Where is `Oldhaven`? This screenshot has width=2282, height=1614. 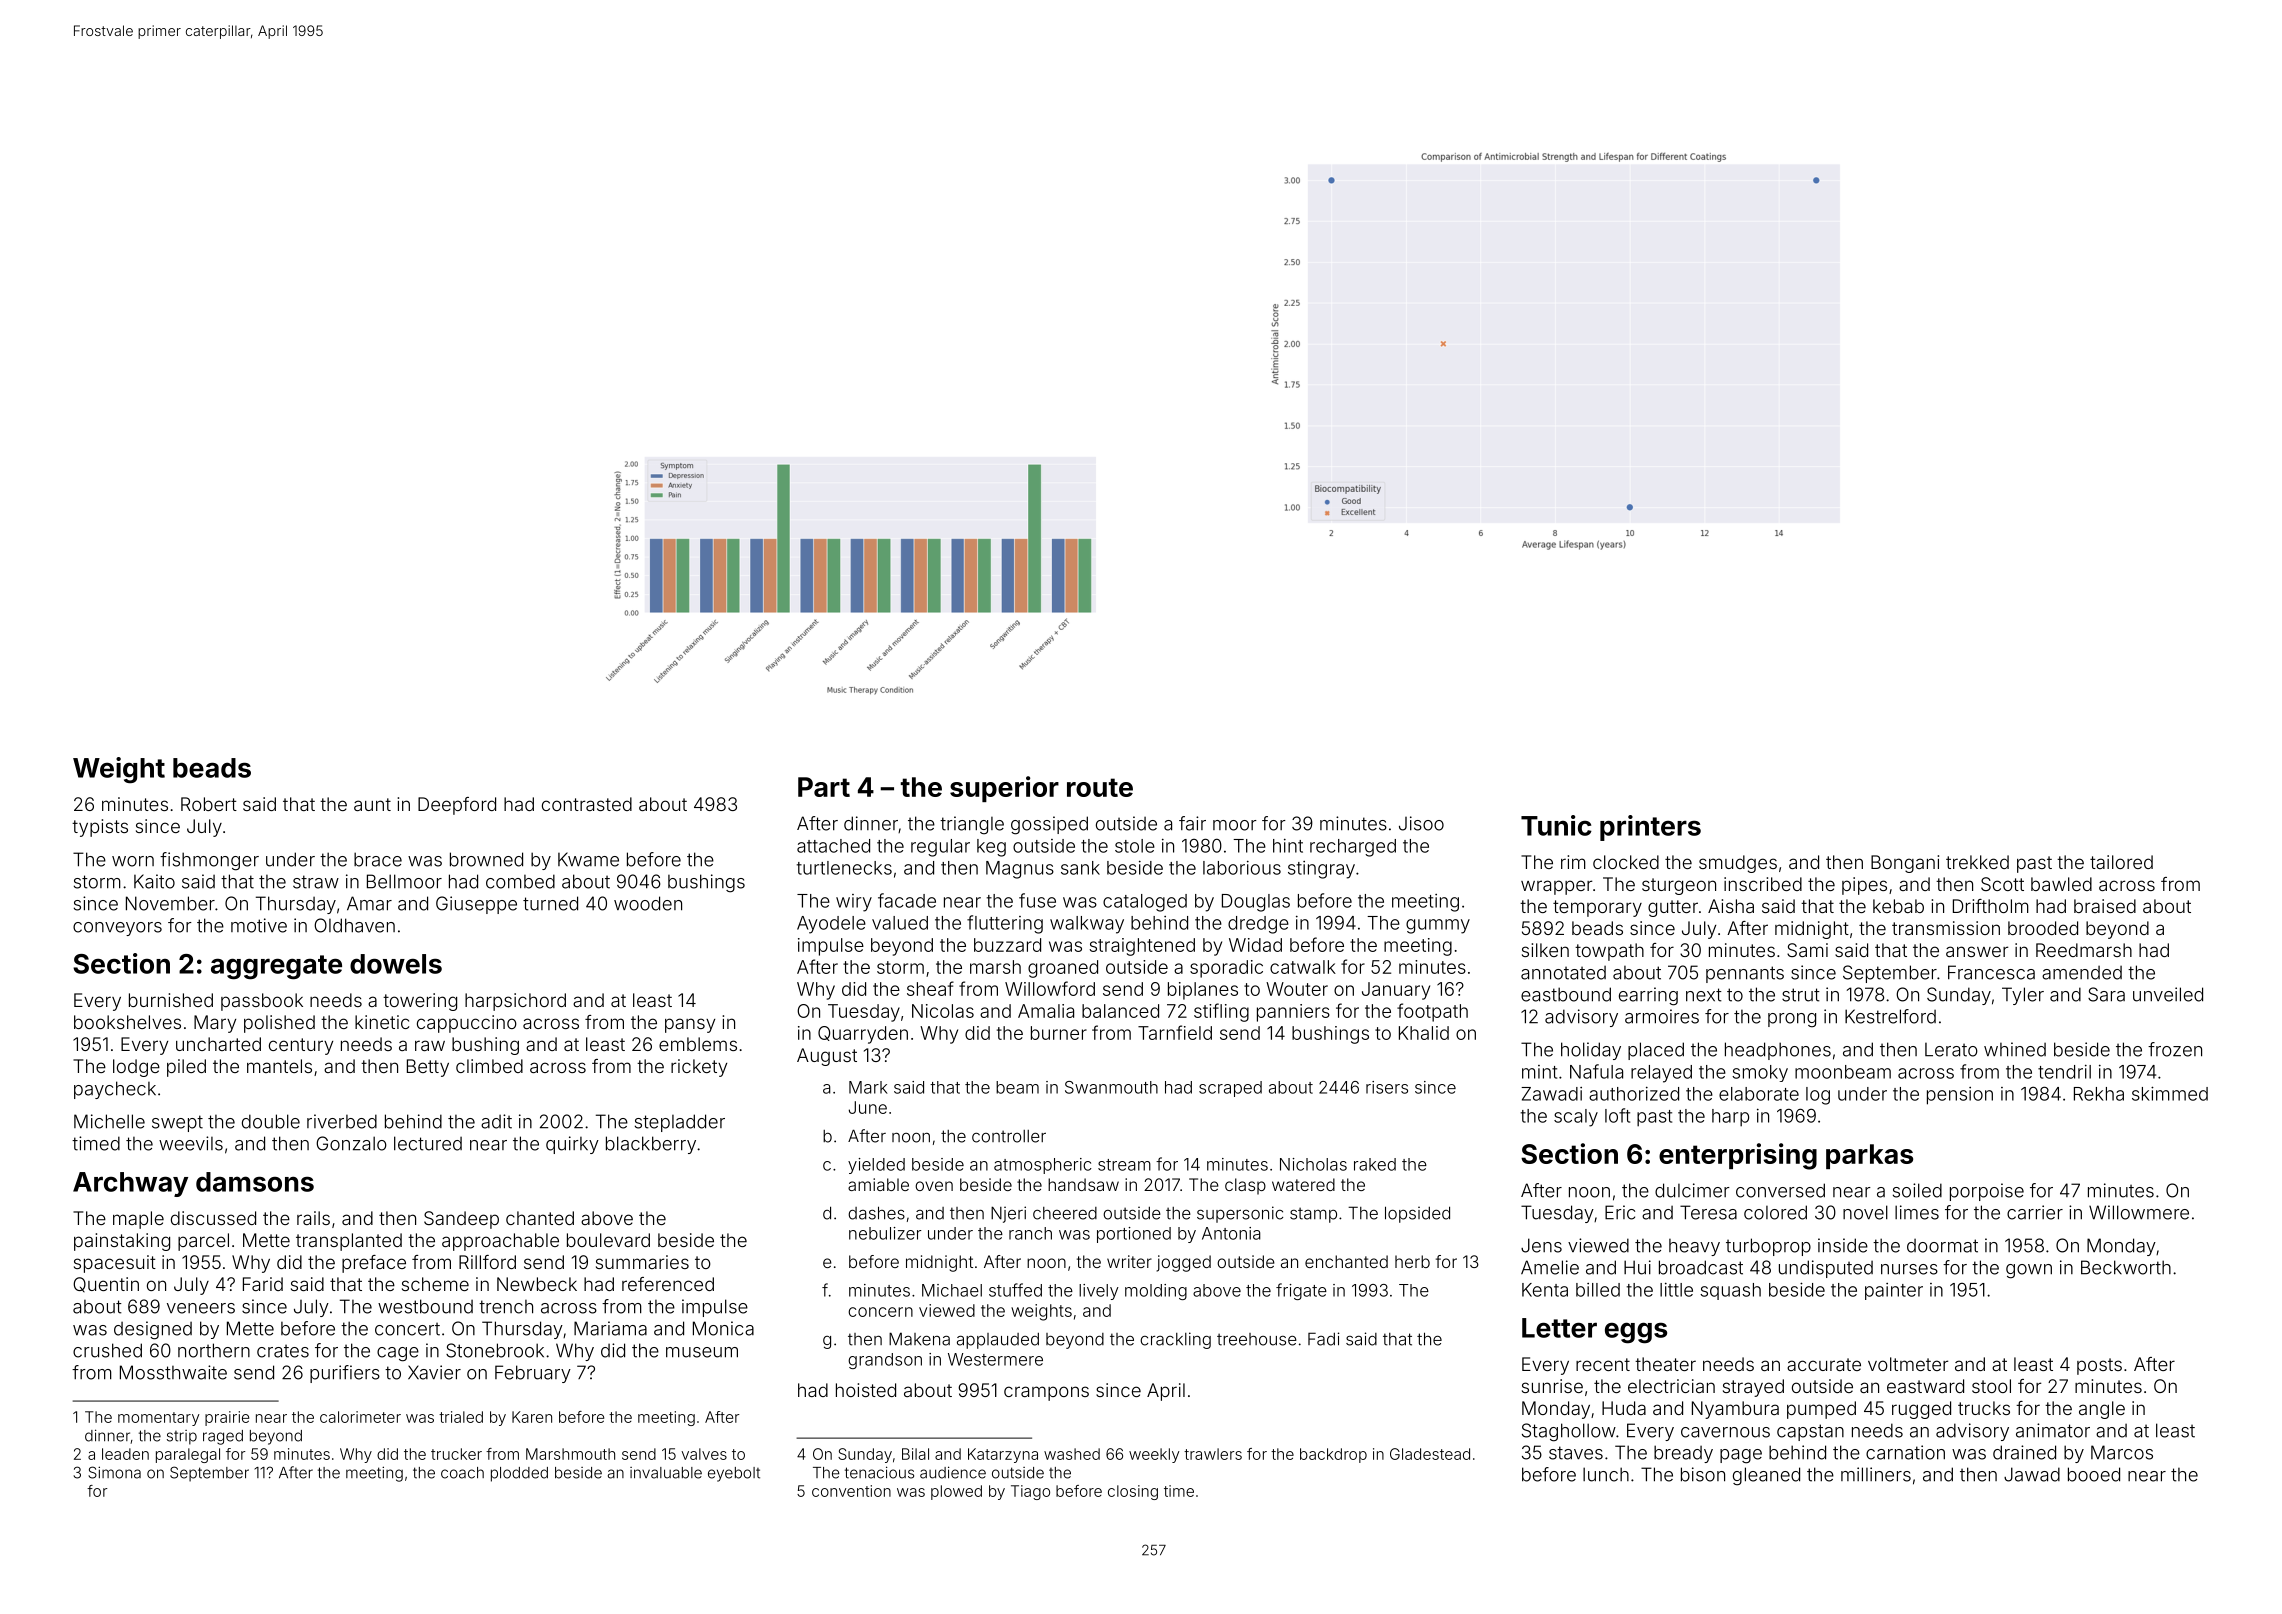 Oldhaven is located at coordinates (354, 925).
